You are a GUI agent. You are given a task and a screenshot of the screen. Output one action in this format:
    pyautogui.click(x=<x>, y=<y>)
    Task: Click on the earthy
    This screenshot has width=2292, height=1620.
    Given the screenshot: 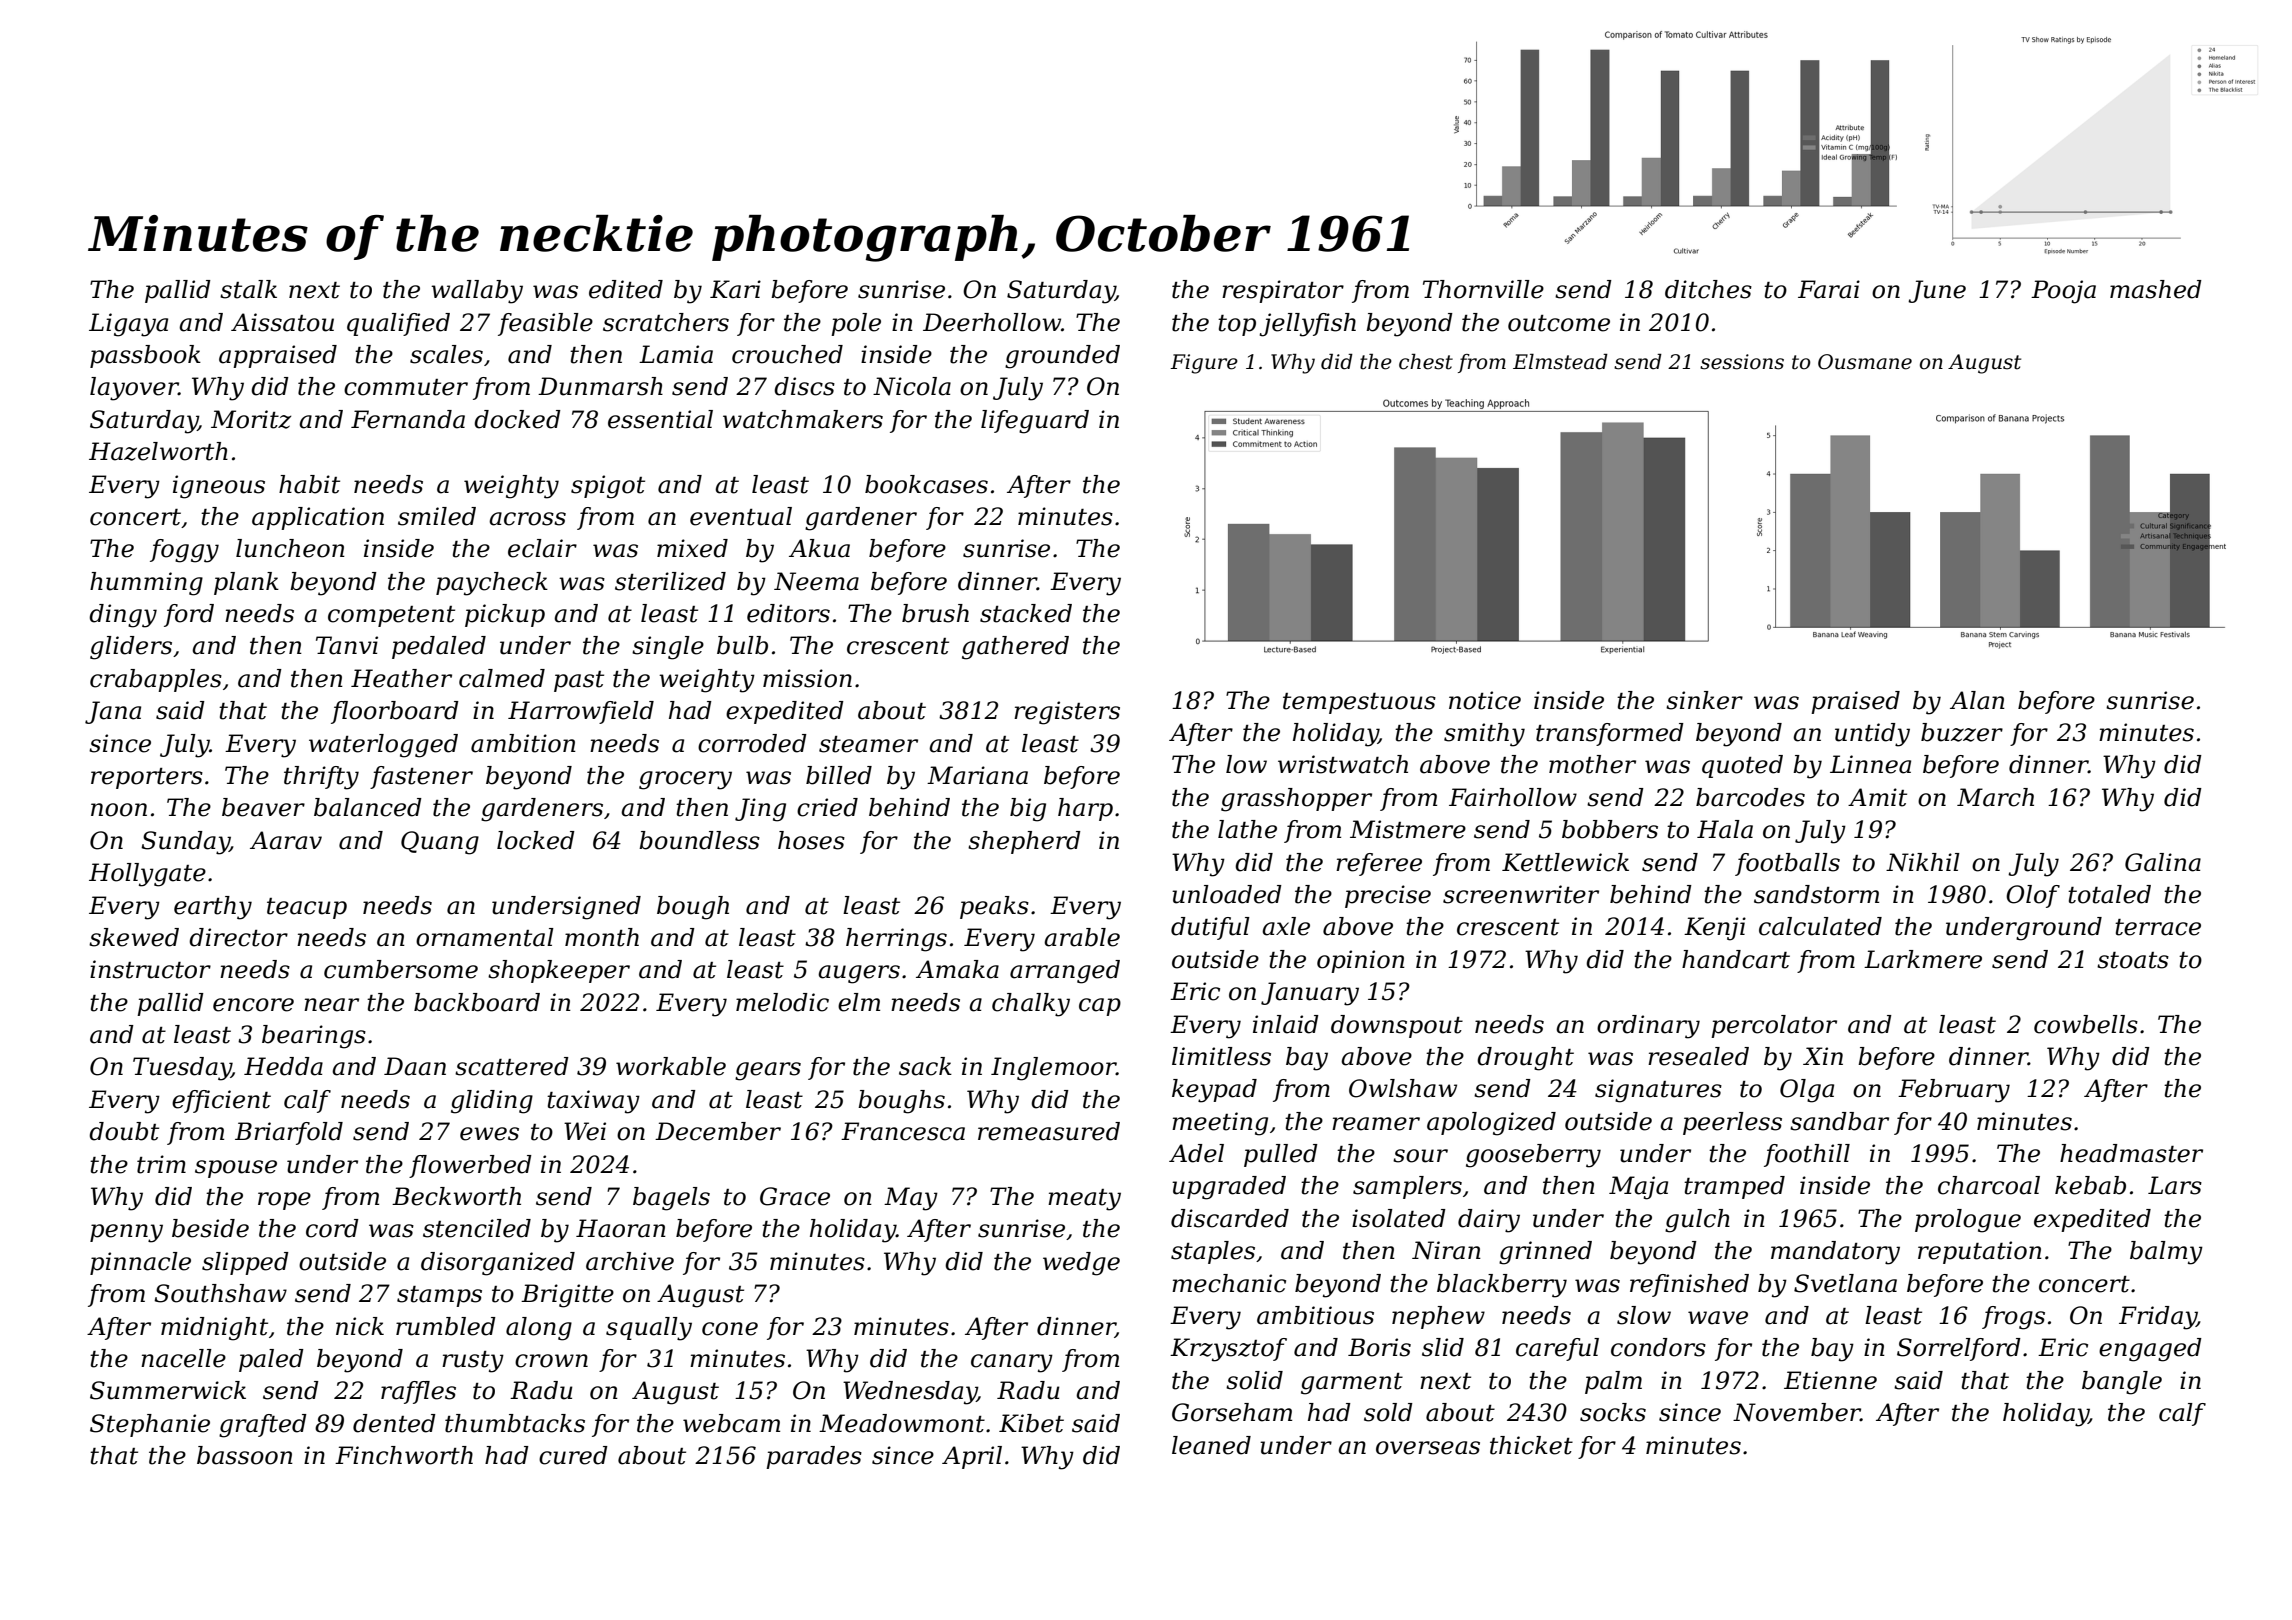 What is the action you would take?
    pyautogui.click(x=213, y=908)
